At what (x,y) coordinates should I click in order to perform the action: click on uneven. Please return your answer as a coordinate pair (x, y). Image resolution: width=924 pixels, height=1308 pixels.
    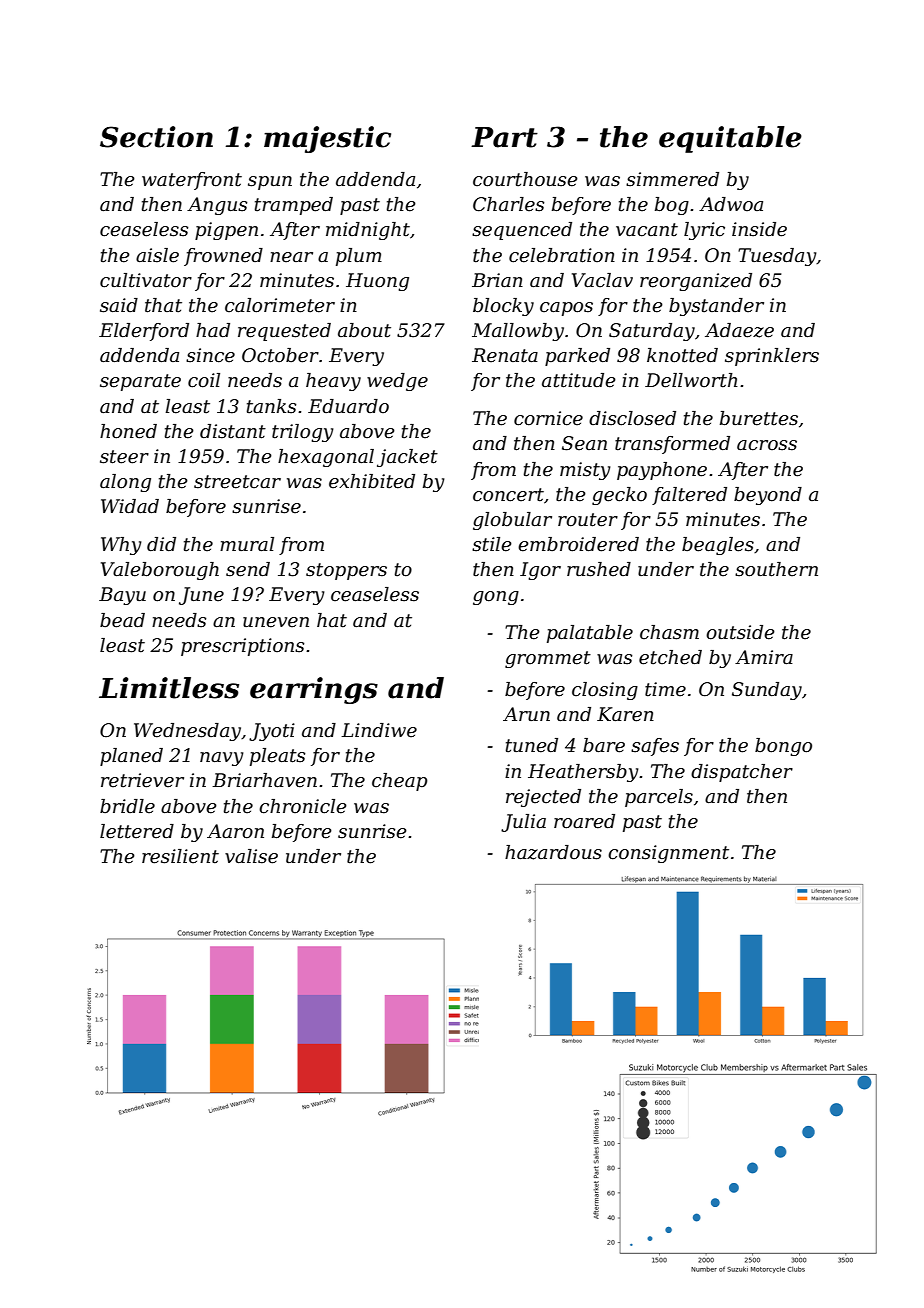
    Looking at the image, I should click on (276, 622).
